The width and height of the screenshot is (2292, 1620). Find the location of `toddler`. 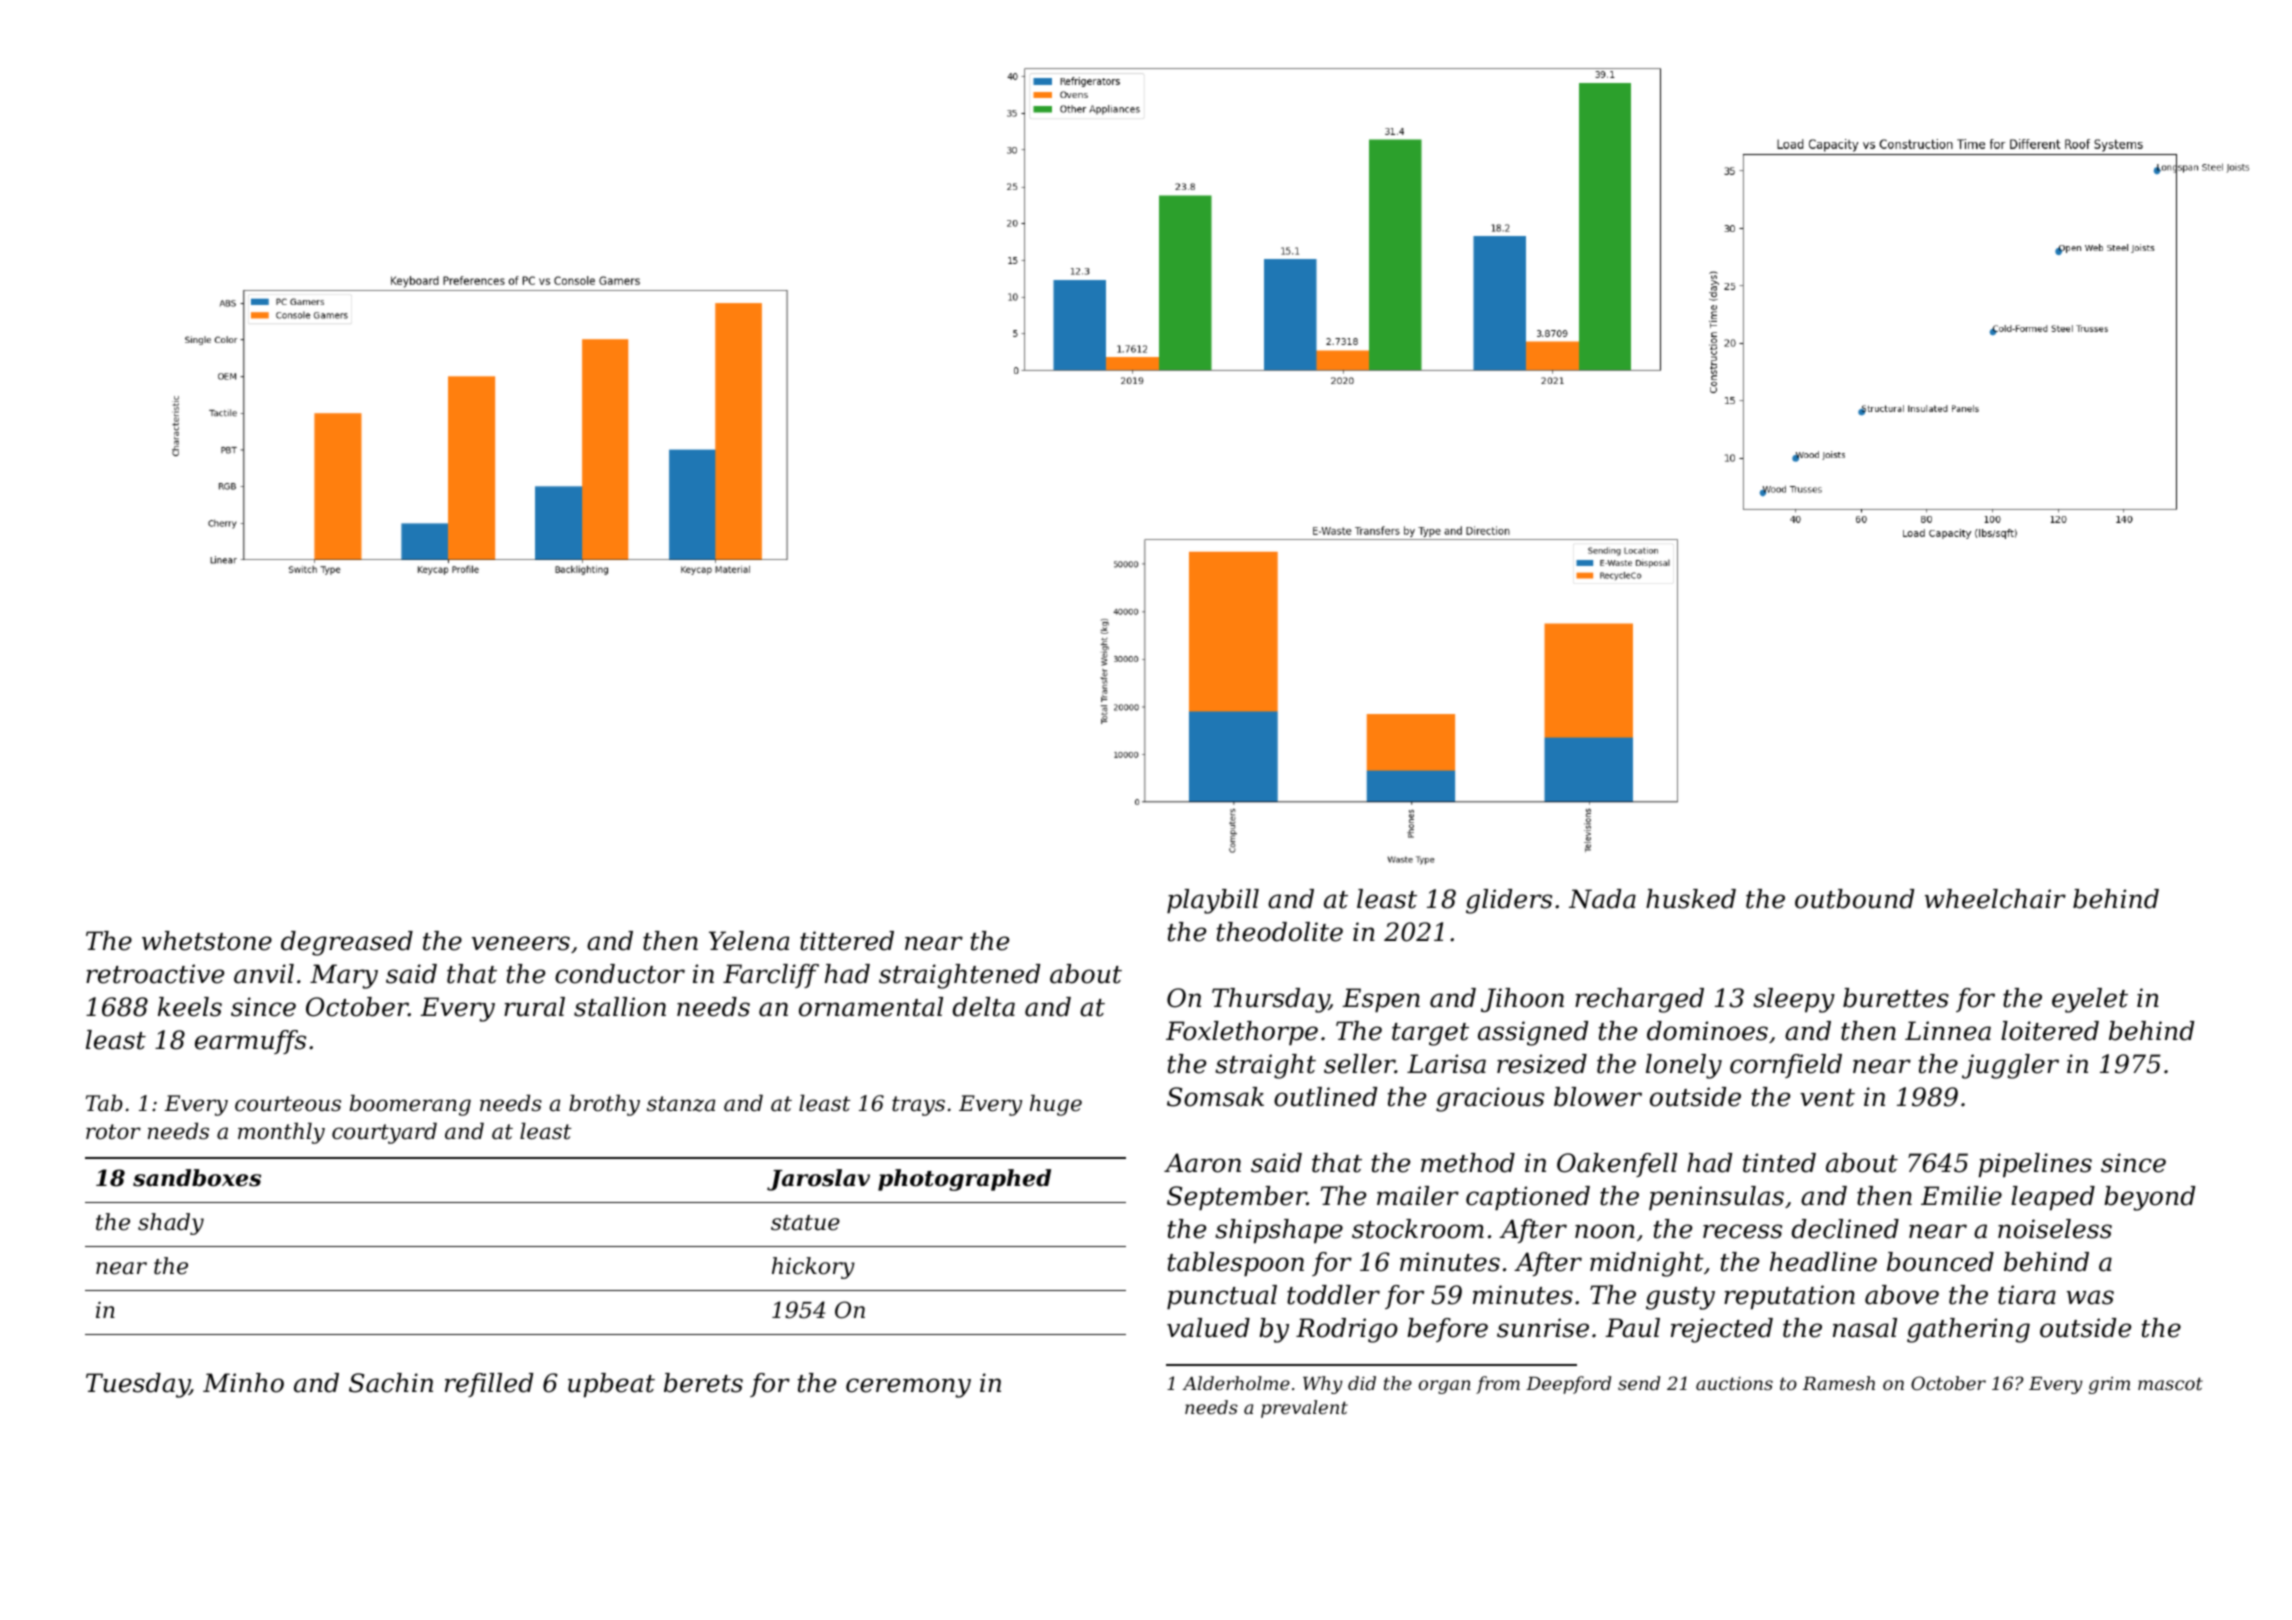

toddler is located at coordinates (1333, 1295).
